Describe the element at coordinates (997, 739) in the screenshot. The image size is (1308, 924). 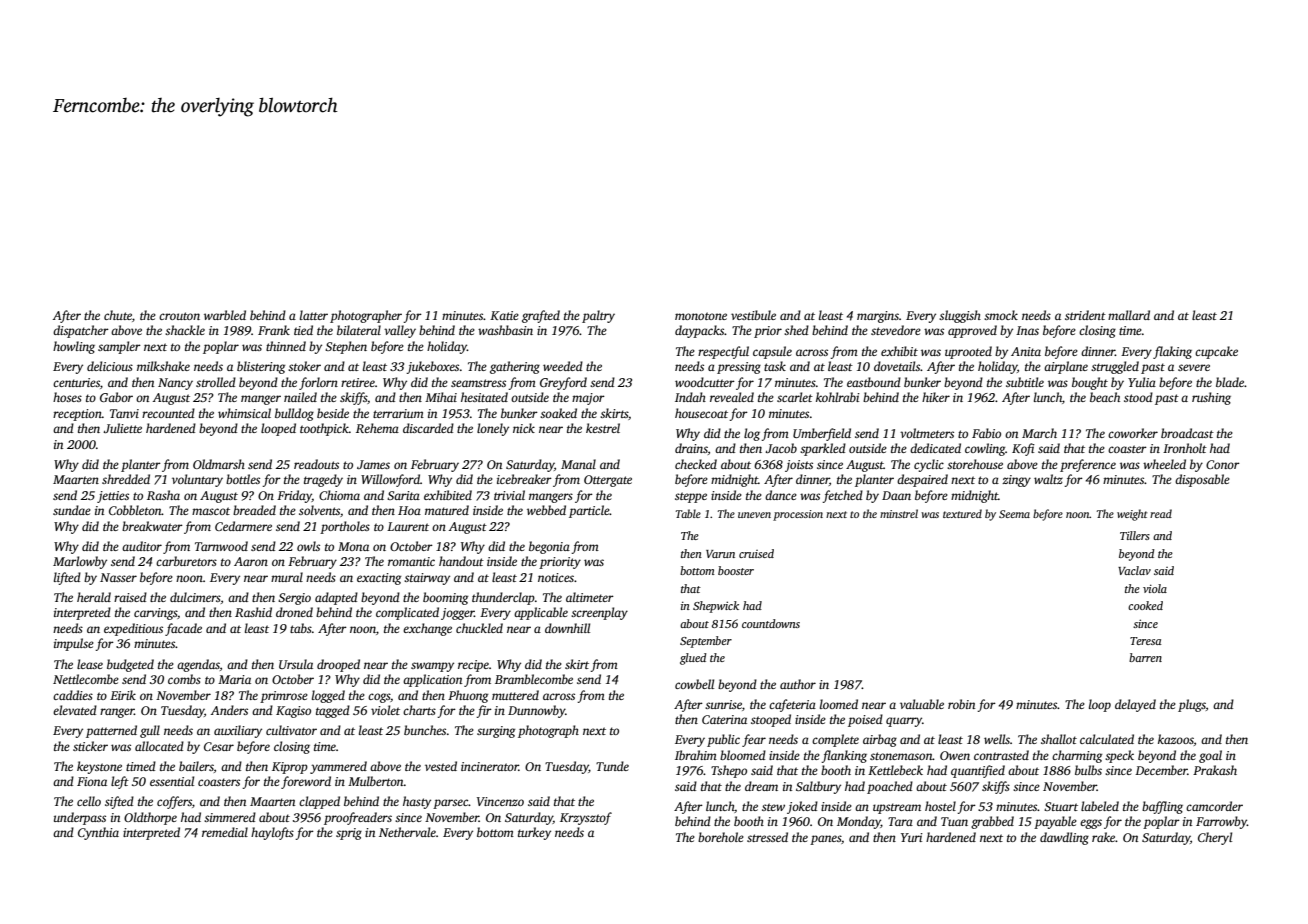
I see `wells` at that location.
